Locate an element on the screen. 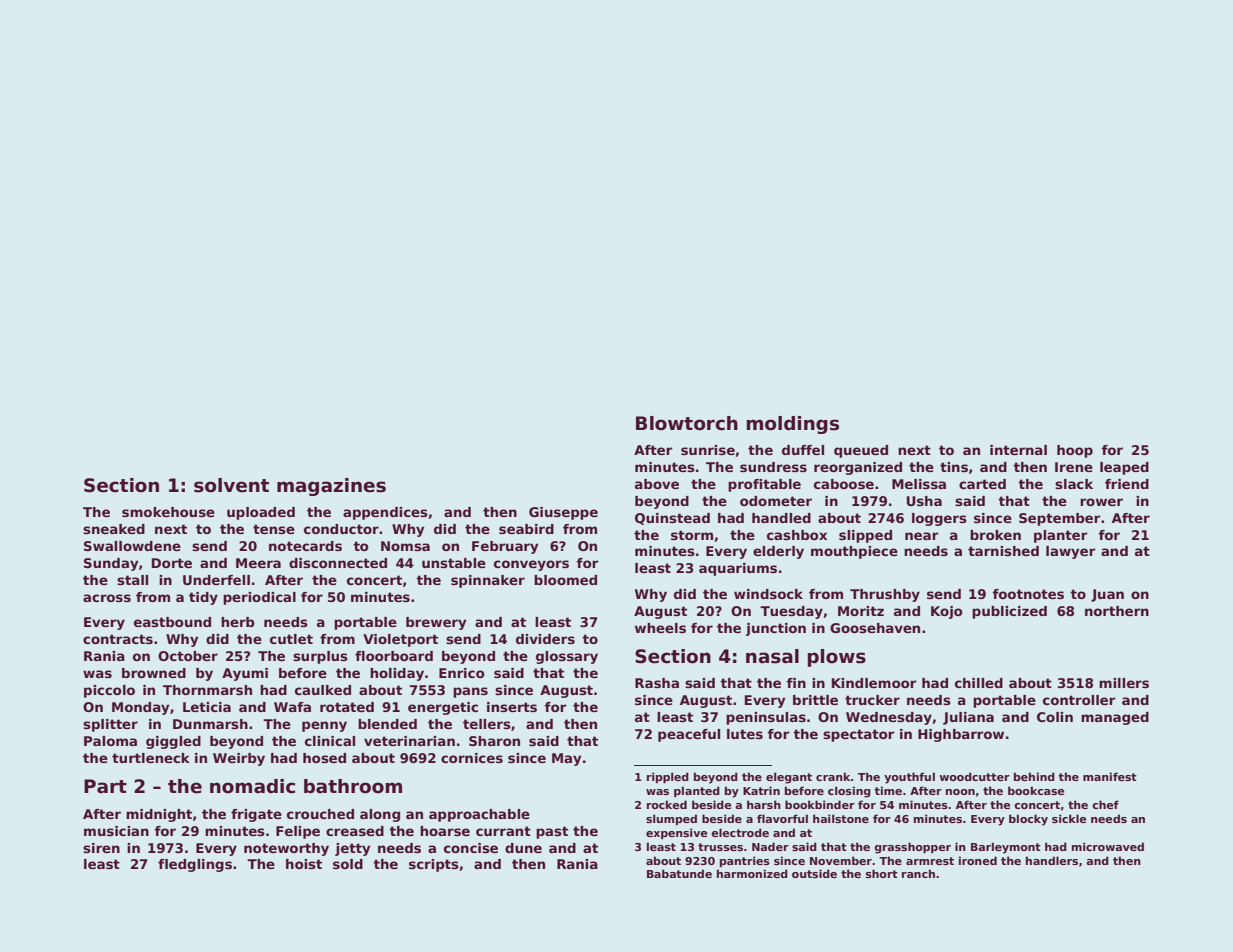 The image size is (1233, 952). moldings is located at coordinates (793, 425).
